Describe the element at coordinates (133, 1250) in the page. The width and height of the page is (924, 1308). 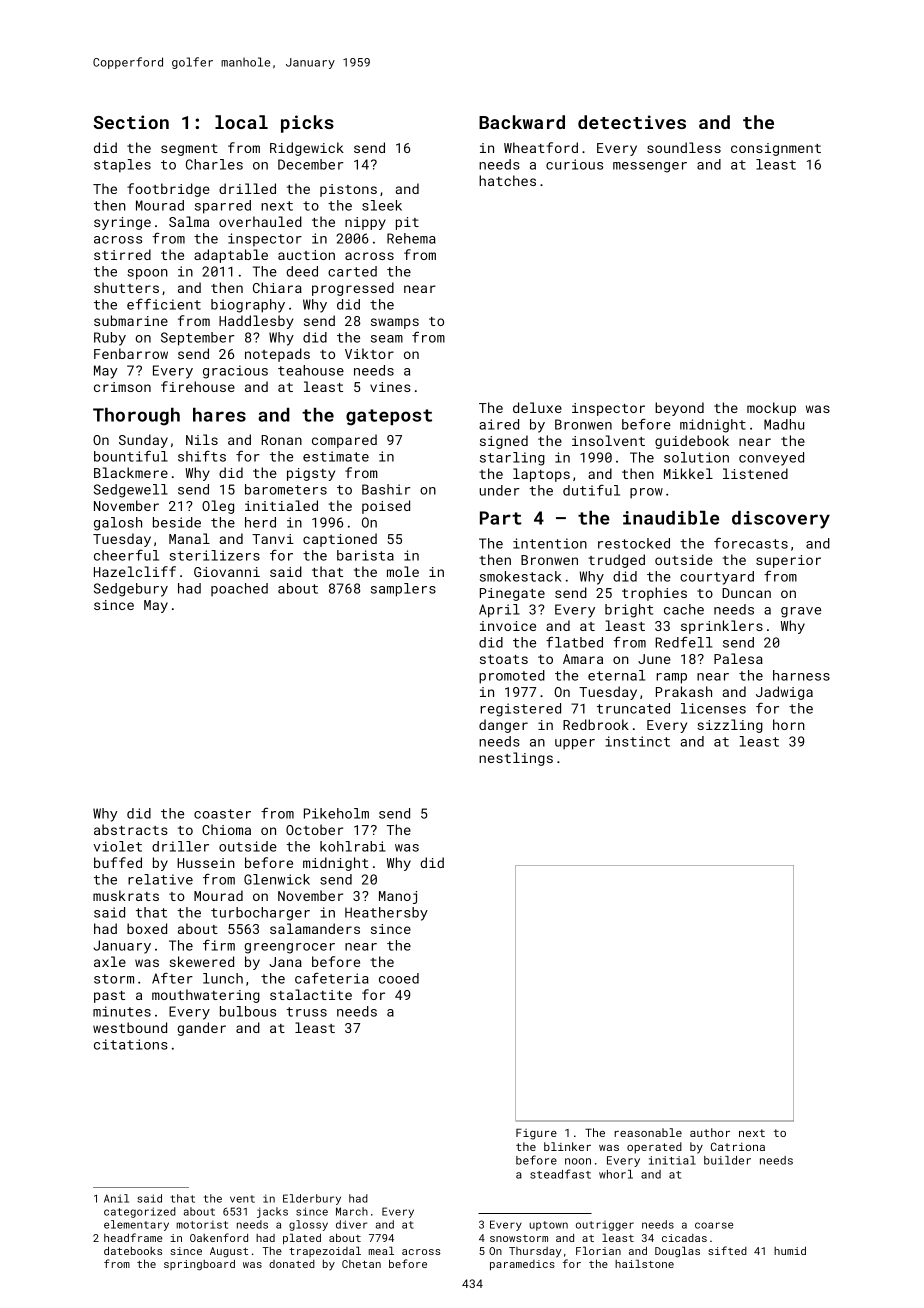
I see `datebooks` at that location.
